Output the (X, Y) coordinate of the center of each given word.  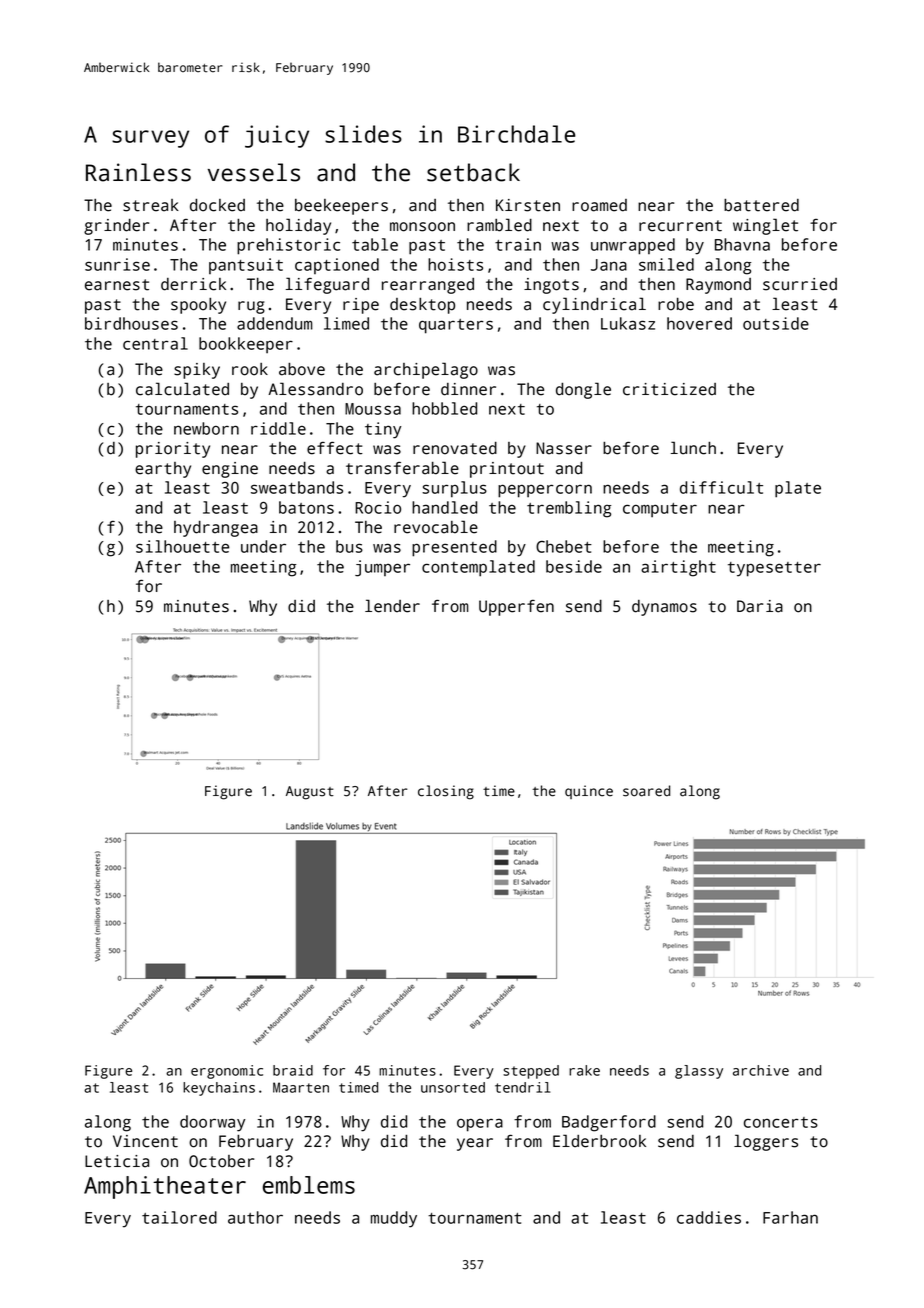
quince (589, 792)
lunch (693, 448)
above (302, 369)
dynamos (664, 608)
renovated (455, 448)
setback (473, 172)
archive (761, 1070)
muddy (394, 1219)
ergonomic (227, 1072)
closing (446, 792)
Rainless (138, 172)
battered (761, 205)
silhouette (182, 546)
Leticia (117, 1161)
